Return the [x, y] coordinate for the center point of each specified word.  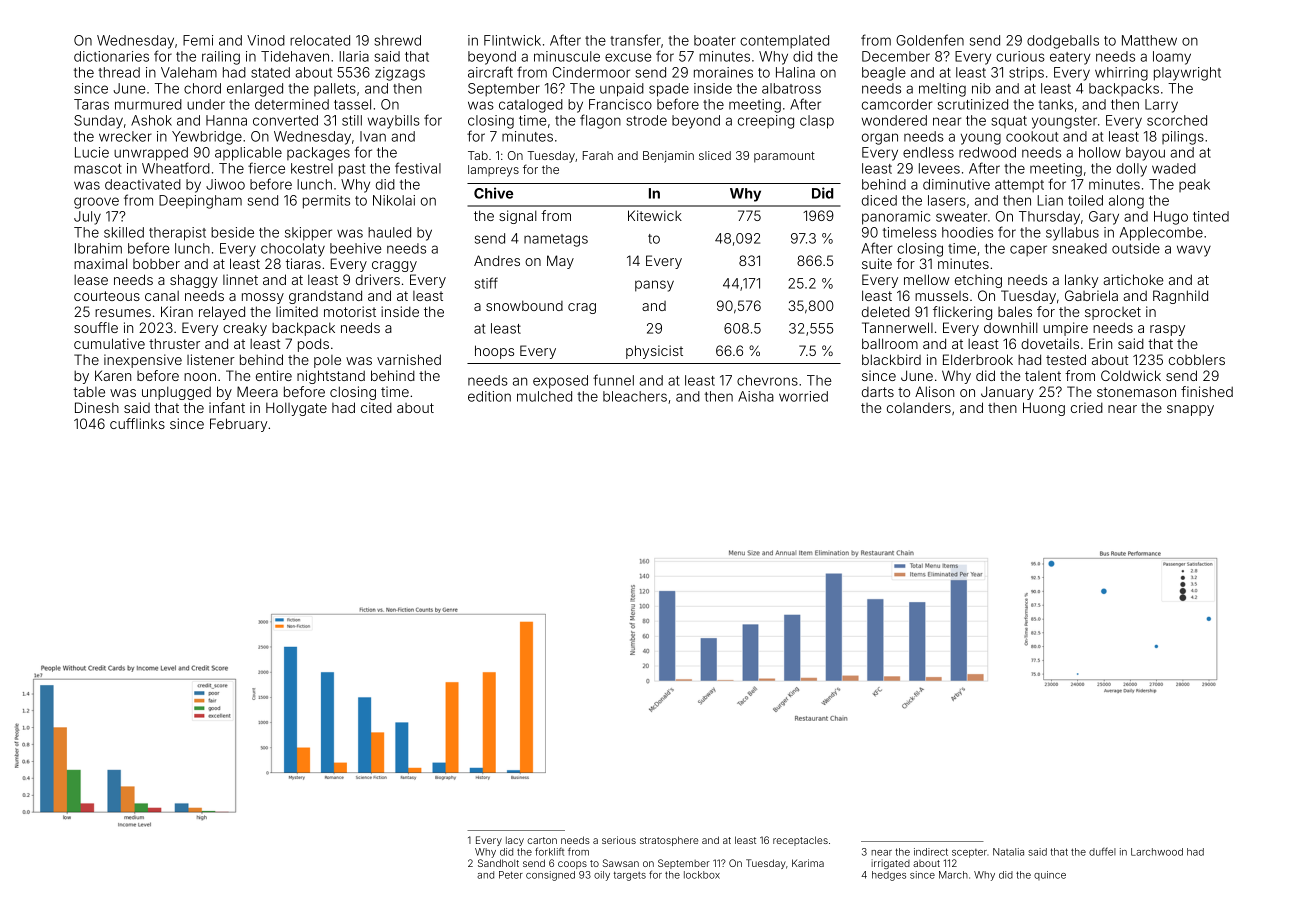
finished [1207, 391]
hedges [889, 876]
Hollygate [296, 409]
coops [572, 865]
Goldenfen [930, 40]
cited [376, 407]
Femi [198, 40]
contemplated [784, 42]
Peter [511, 875]
